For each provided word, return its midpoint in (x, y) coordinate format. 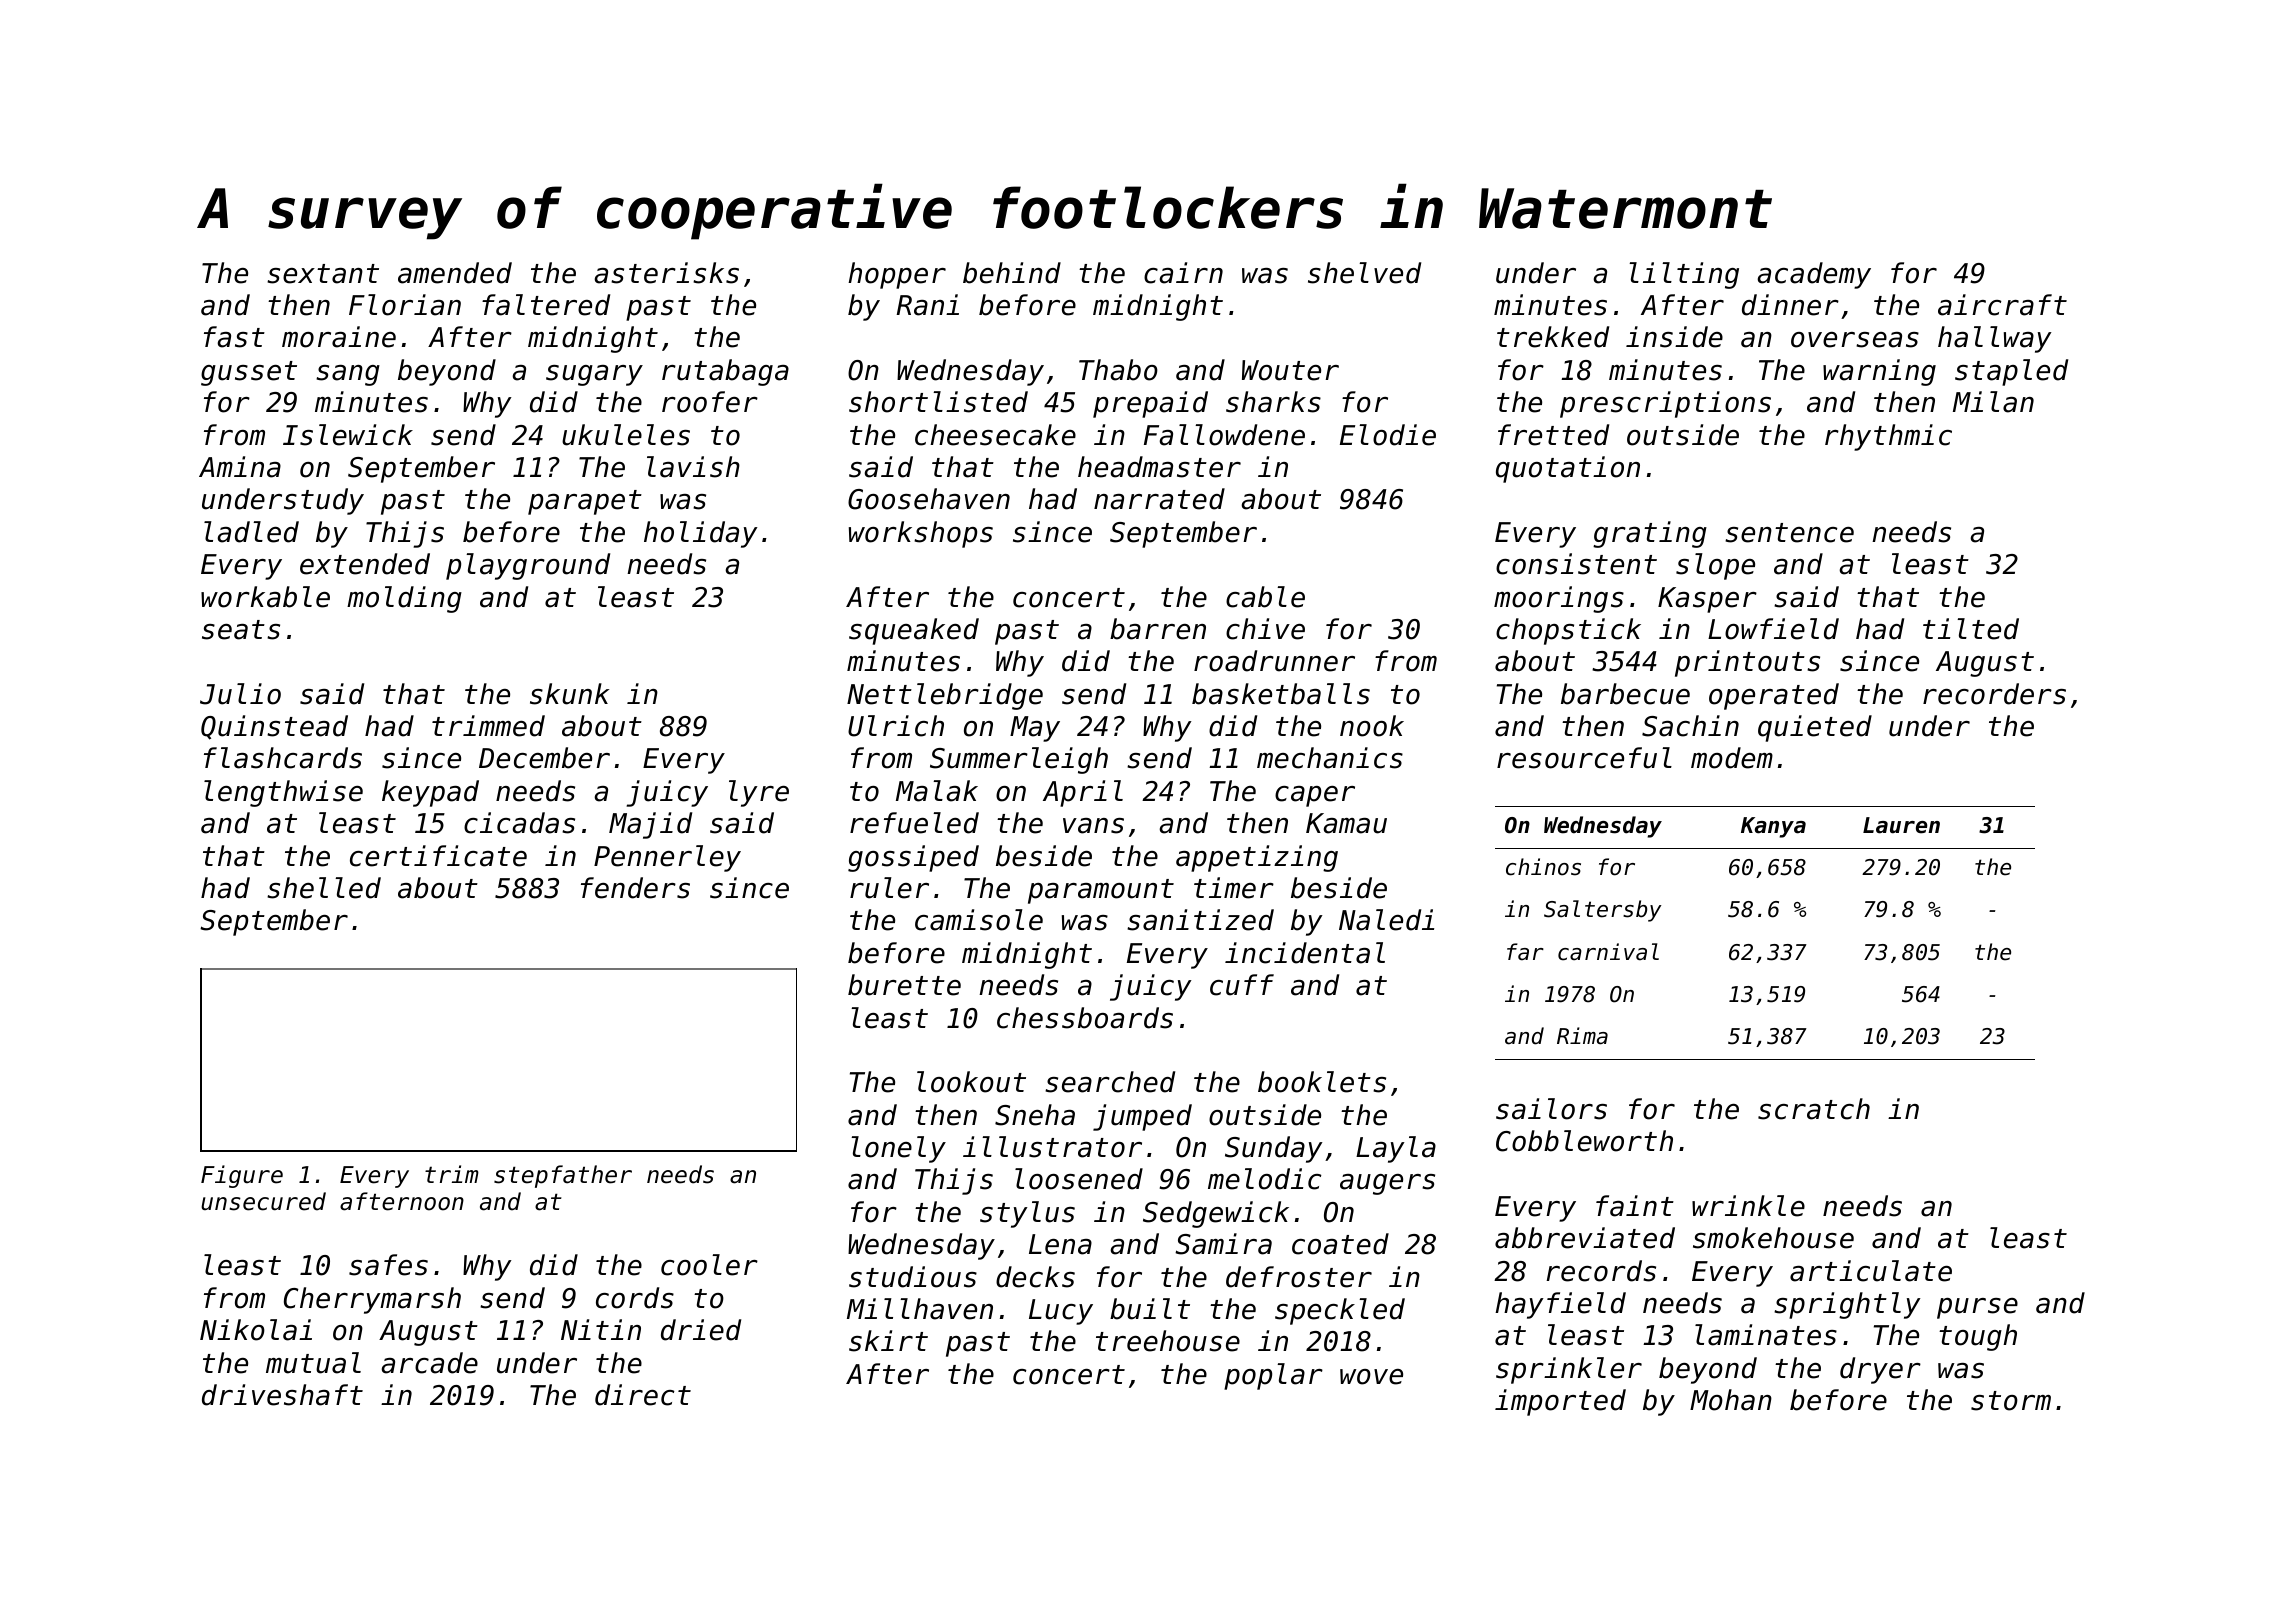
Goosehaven (929, 499)
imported (1560, 1402)
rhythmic (1888, 437)
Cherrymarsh (372, 1300)
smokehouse (1773, 1238)
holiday (701, 534)
